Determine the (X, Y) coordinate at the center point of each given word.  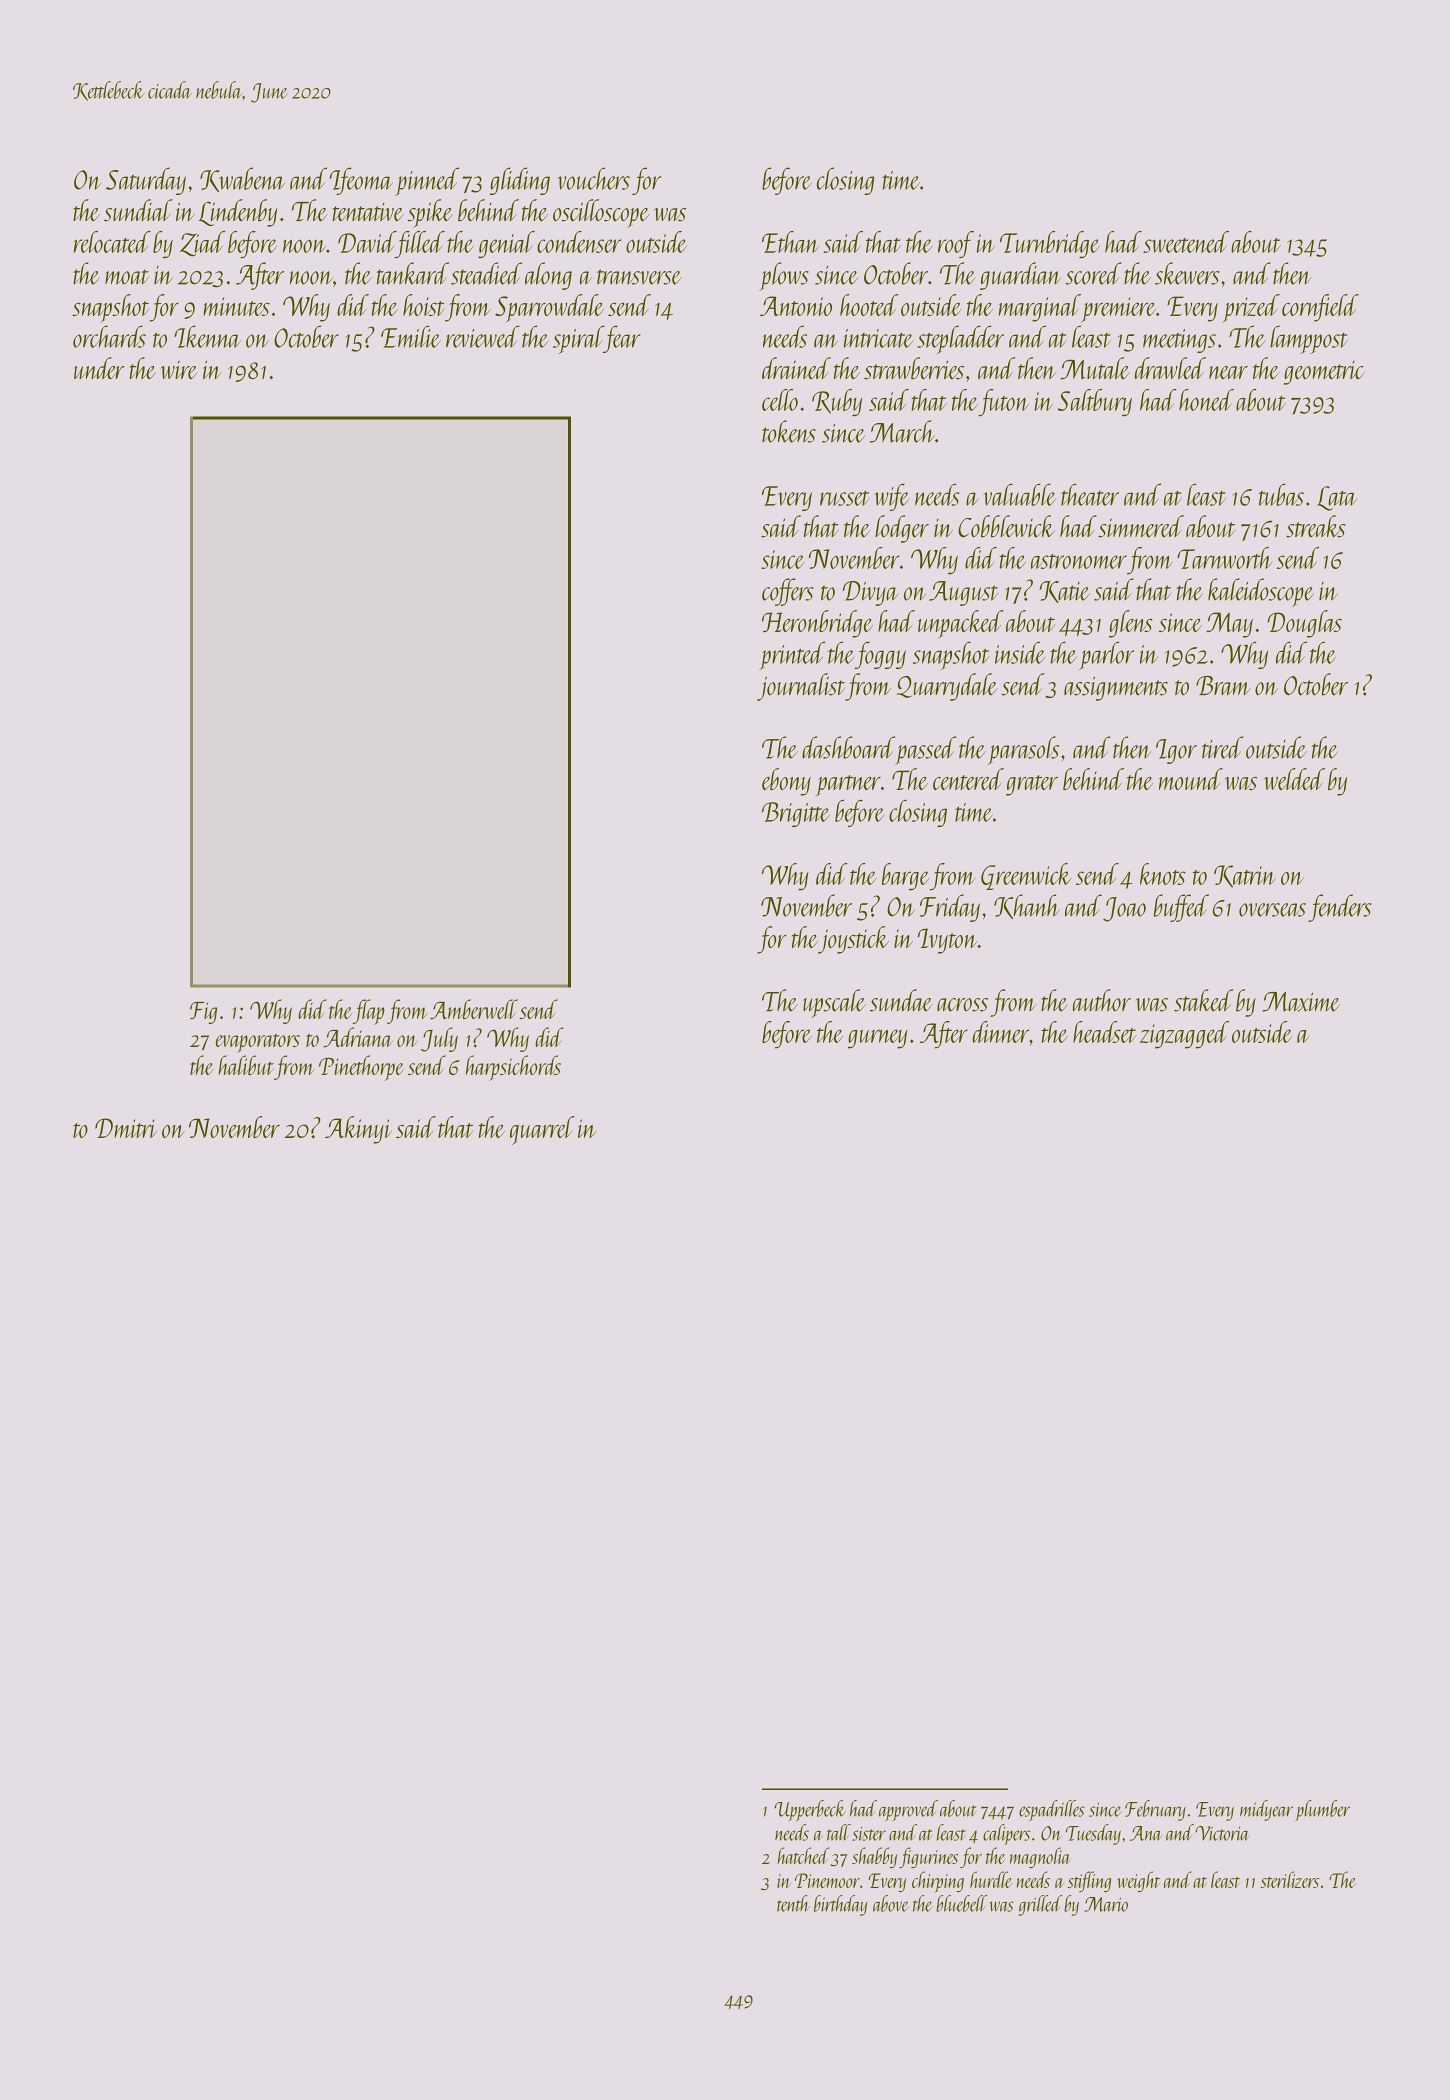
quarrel (542, 1130)
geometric (1324, 373)
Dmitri (126, 1128)
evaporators (258, 1043)
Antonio (796, 306)
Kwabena (242, 179)
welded (1294, 779)
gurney (878, 1039)
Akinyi (358, 1130)
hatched (804, 1855)
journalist (801, 687)
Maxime (1301, 1002)
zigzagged (1184, 1035)
